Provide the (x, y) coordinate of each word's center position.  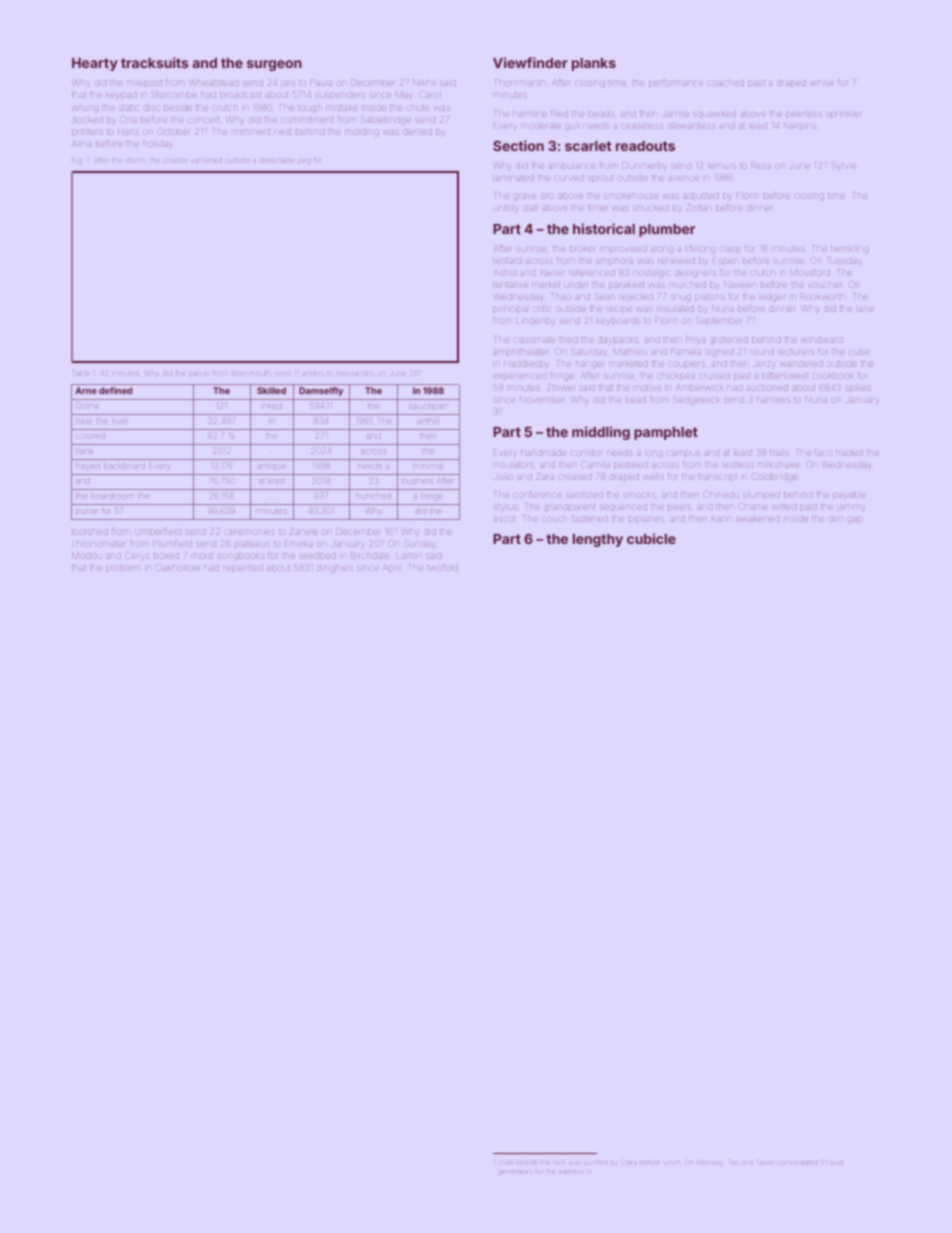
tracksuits (155, 62)
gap (855, 520)
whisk (822, 83)
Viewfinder (530, 62)
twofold (442, 568)
